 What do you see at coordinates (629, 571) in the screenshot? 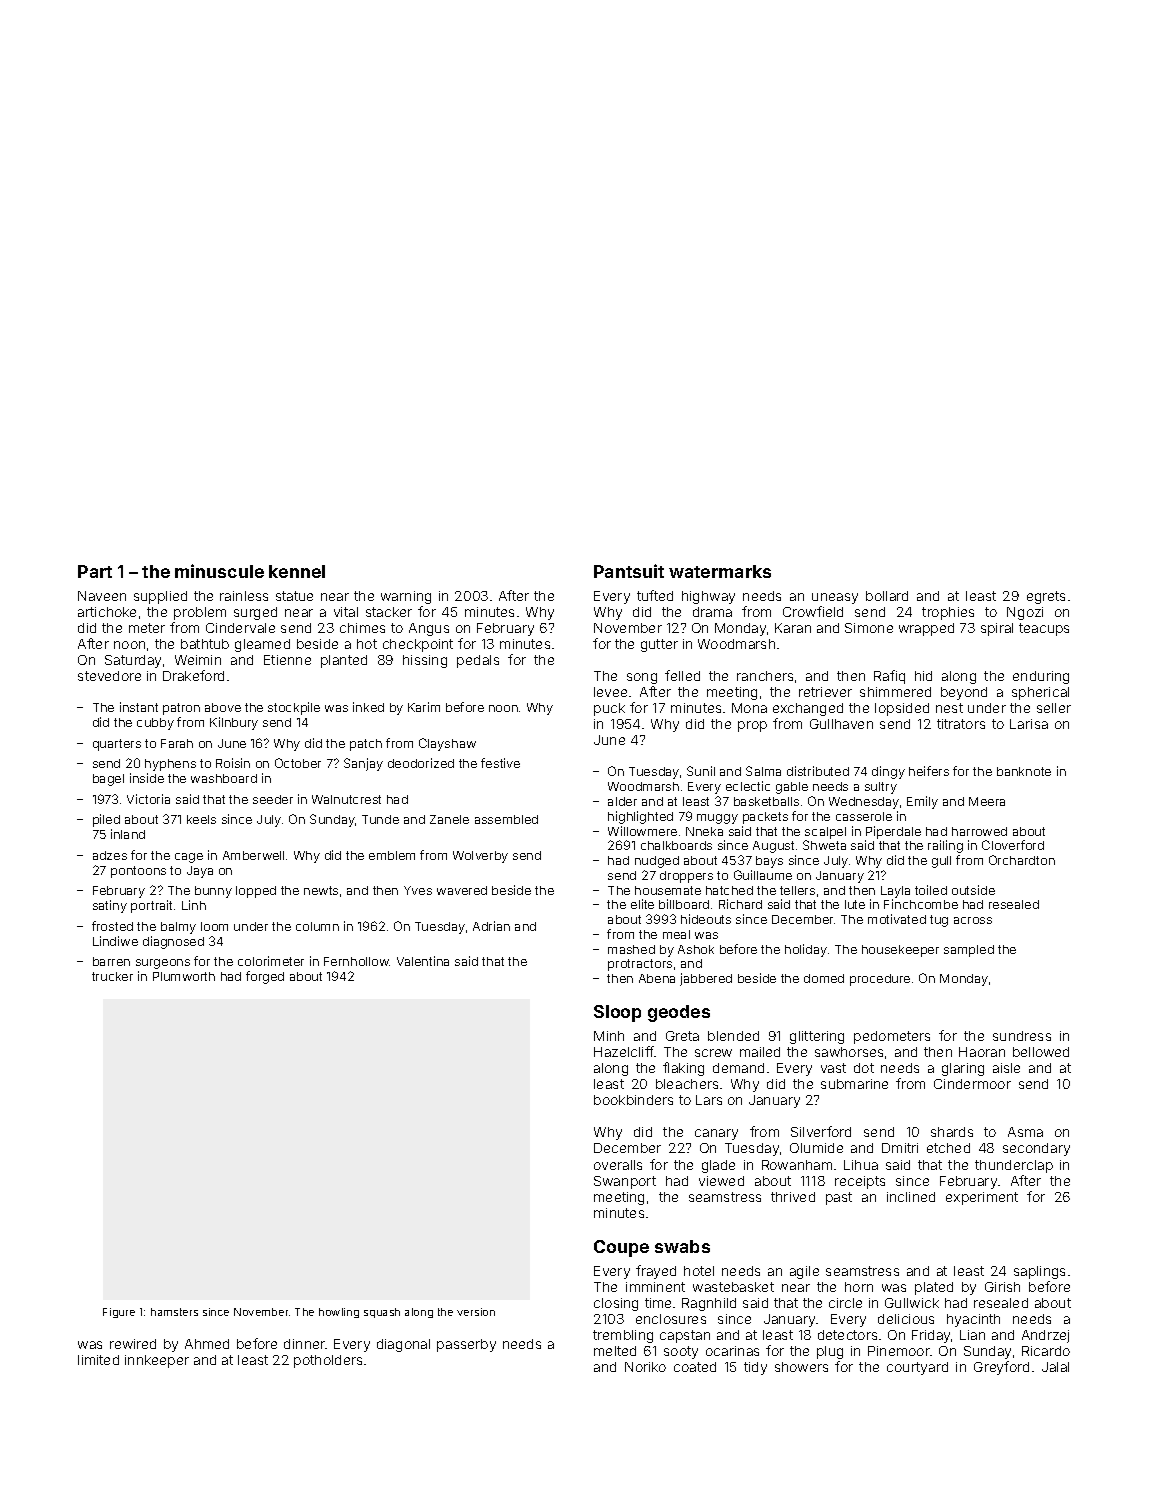
I see `Pantsuit` at bounding box center [629, 571].
